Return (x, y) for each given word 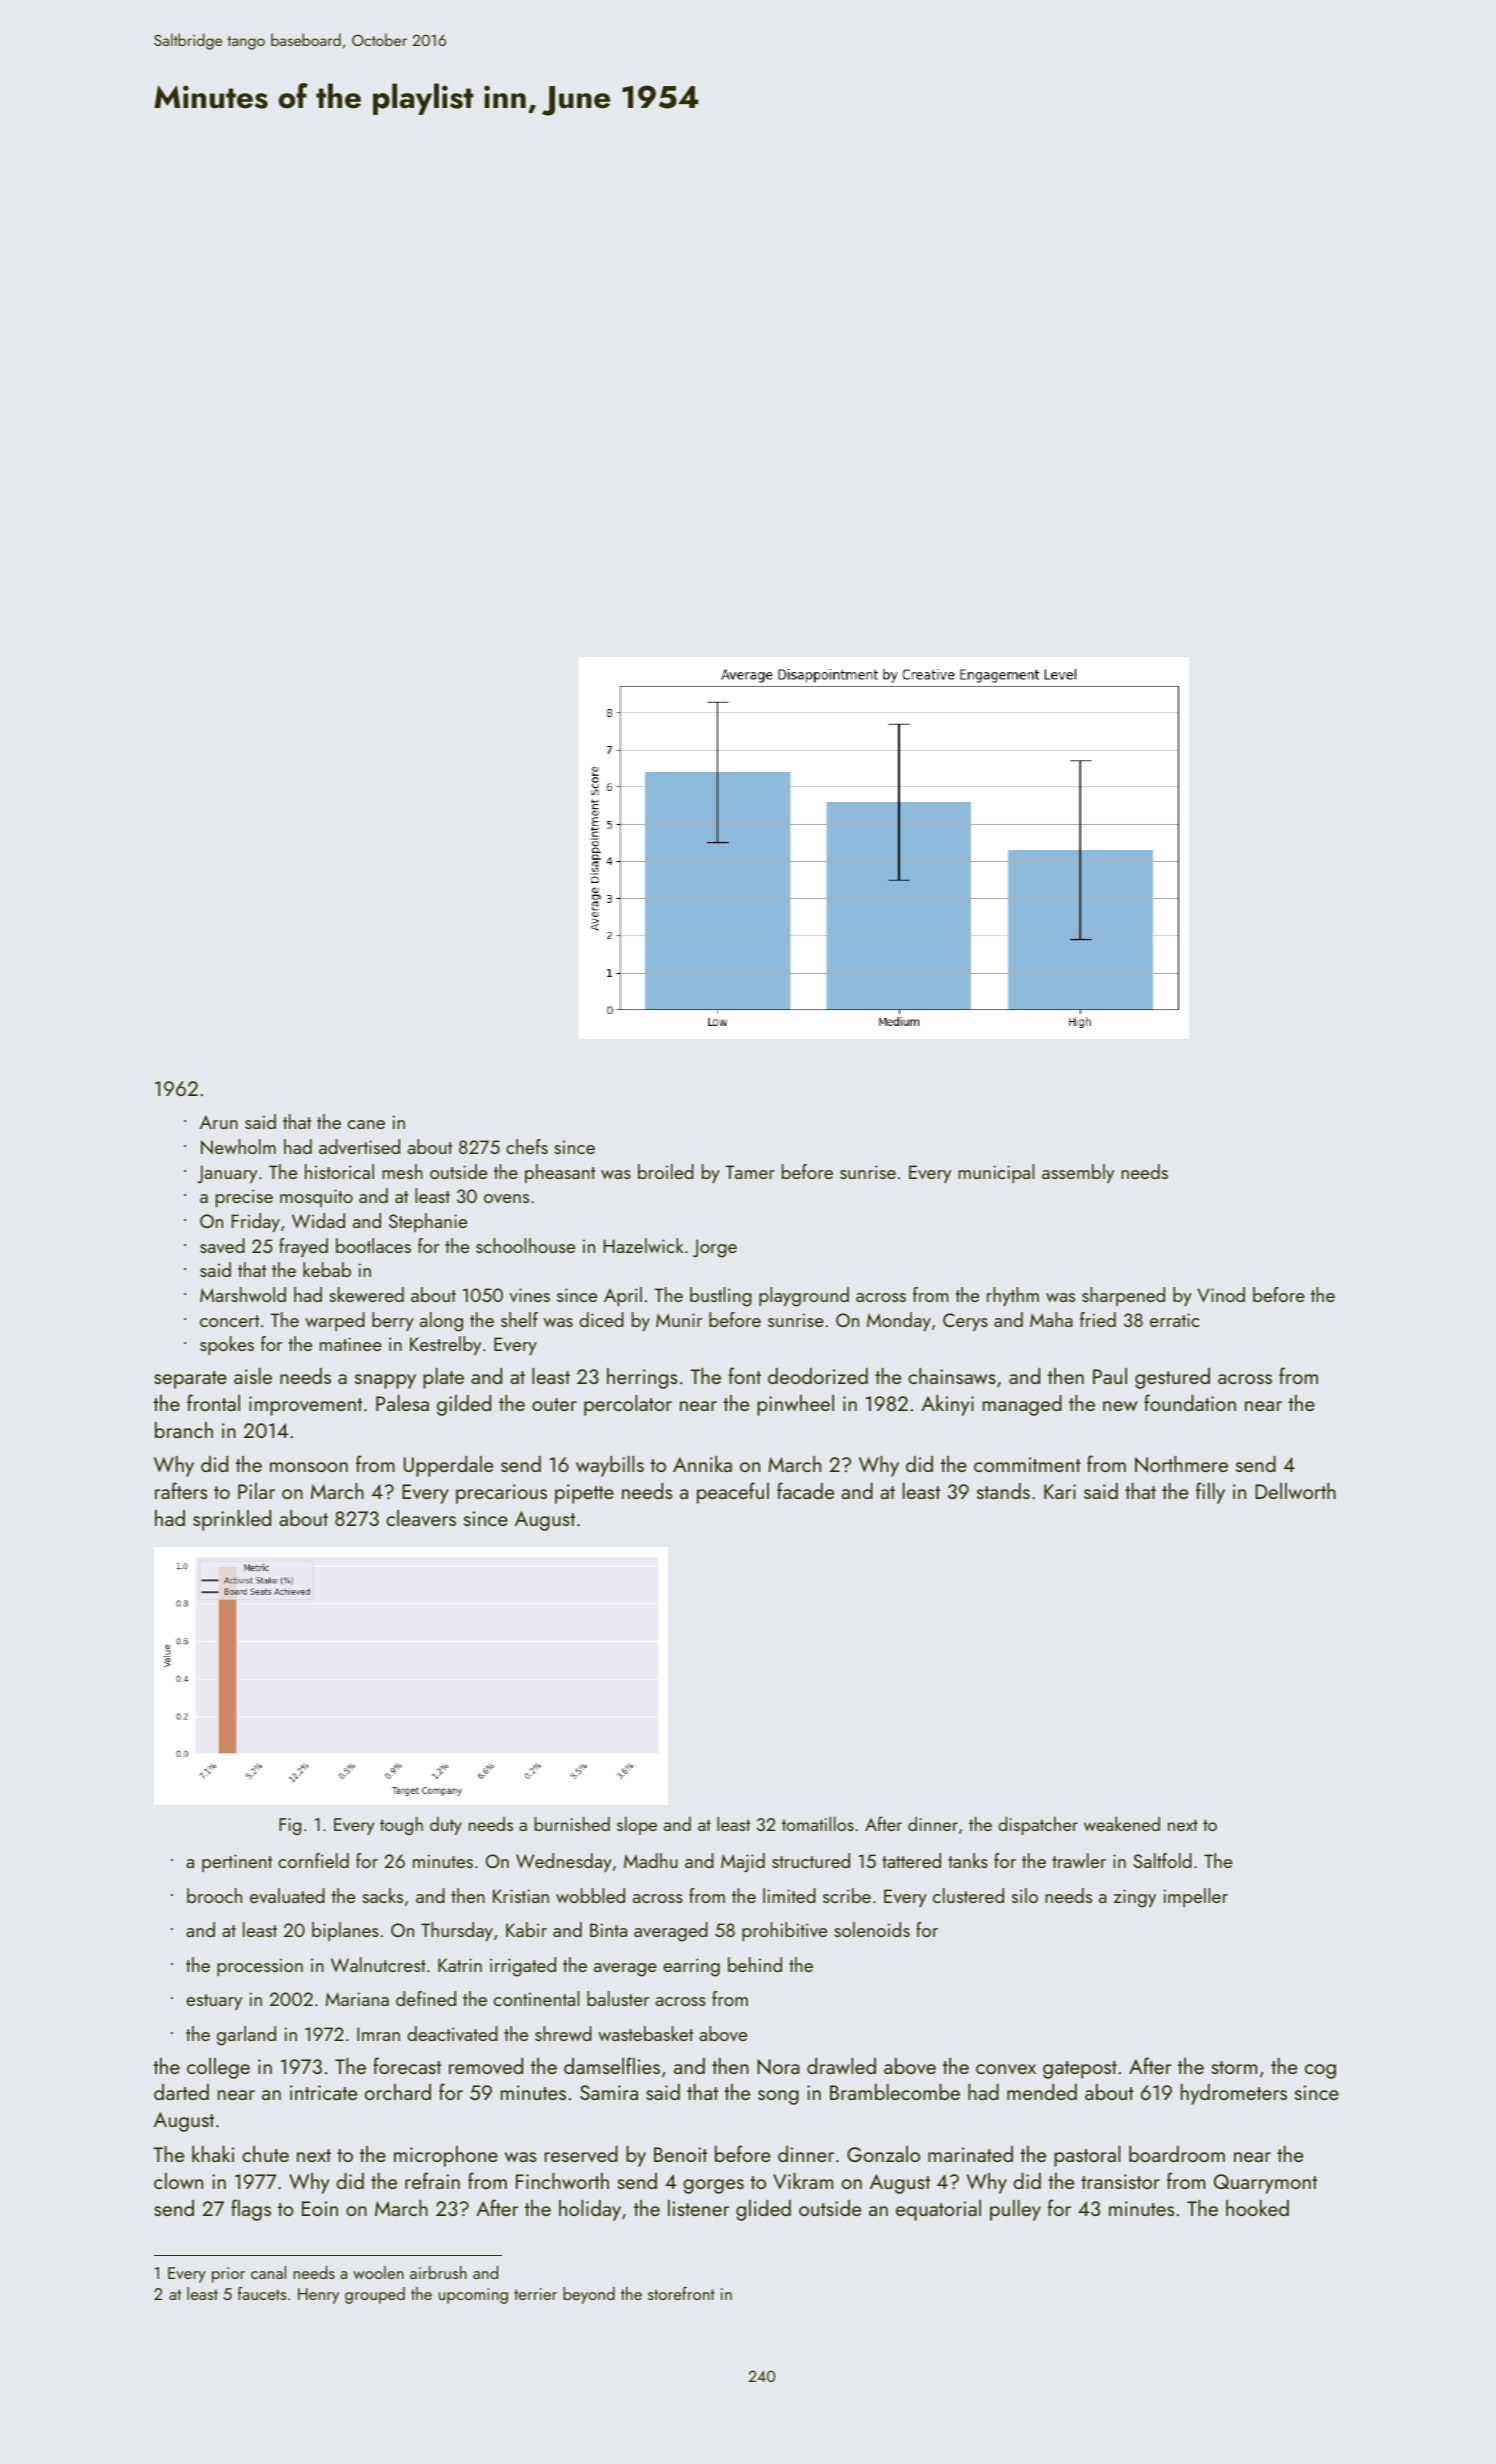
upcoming (473, 2296)
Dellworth (1295, 1491)
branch (184, 1430)
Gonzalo (883, 2154)
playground (804, 1297)
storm (1234, 2067)
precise (244, 1198)
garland (246, 2036)
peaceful (733, 1493)
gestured (1172, 1378)
